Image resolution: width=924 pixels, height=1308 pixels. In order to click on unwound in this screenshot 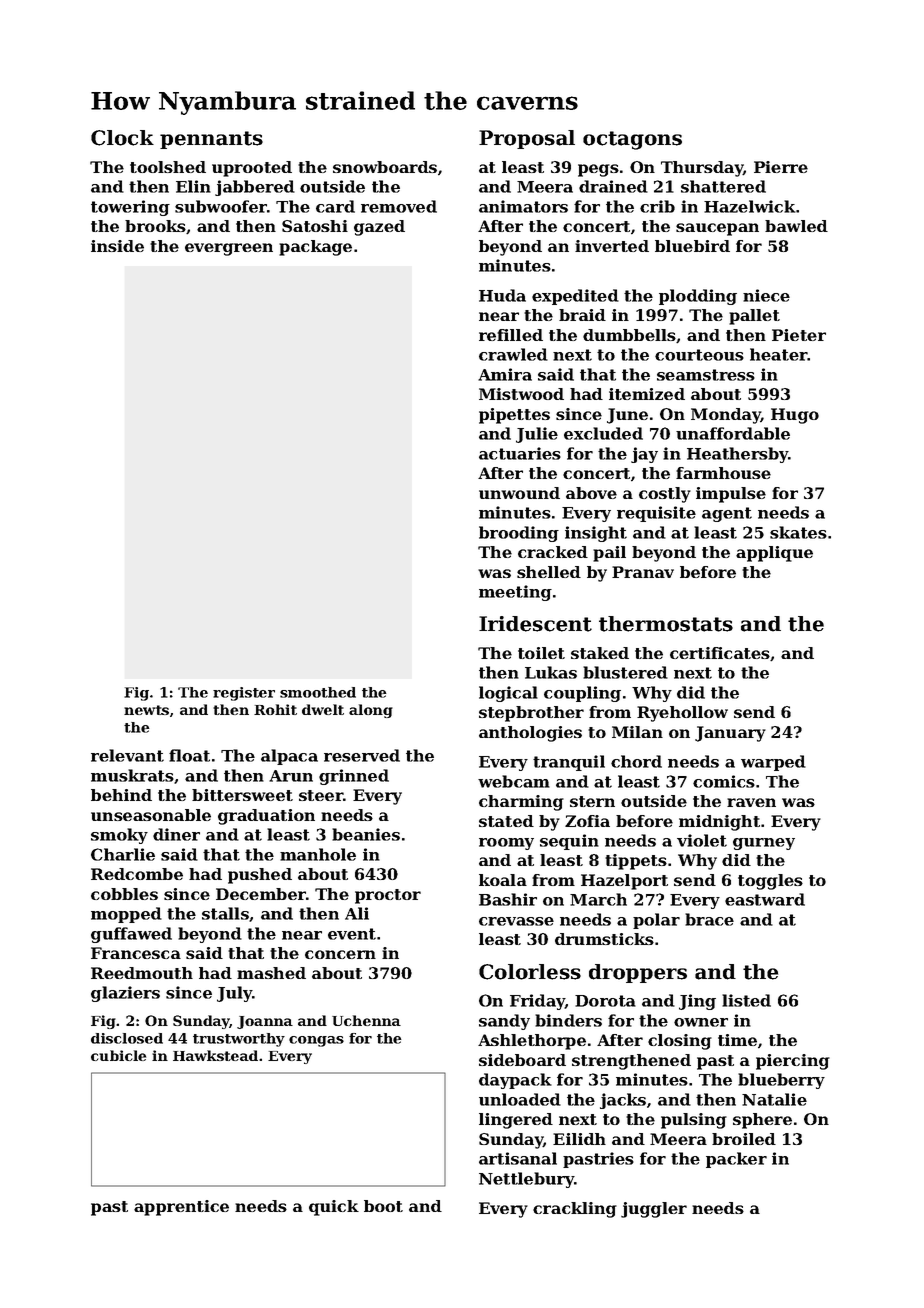, I will do `click(519, 493)`.
